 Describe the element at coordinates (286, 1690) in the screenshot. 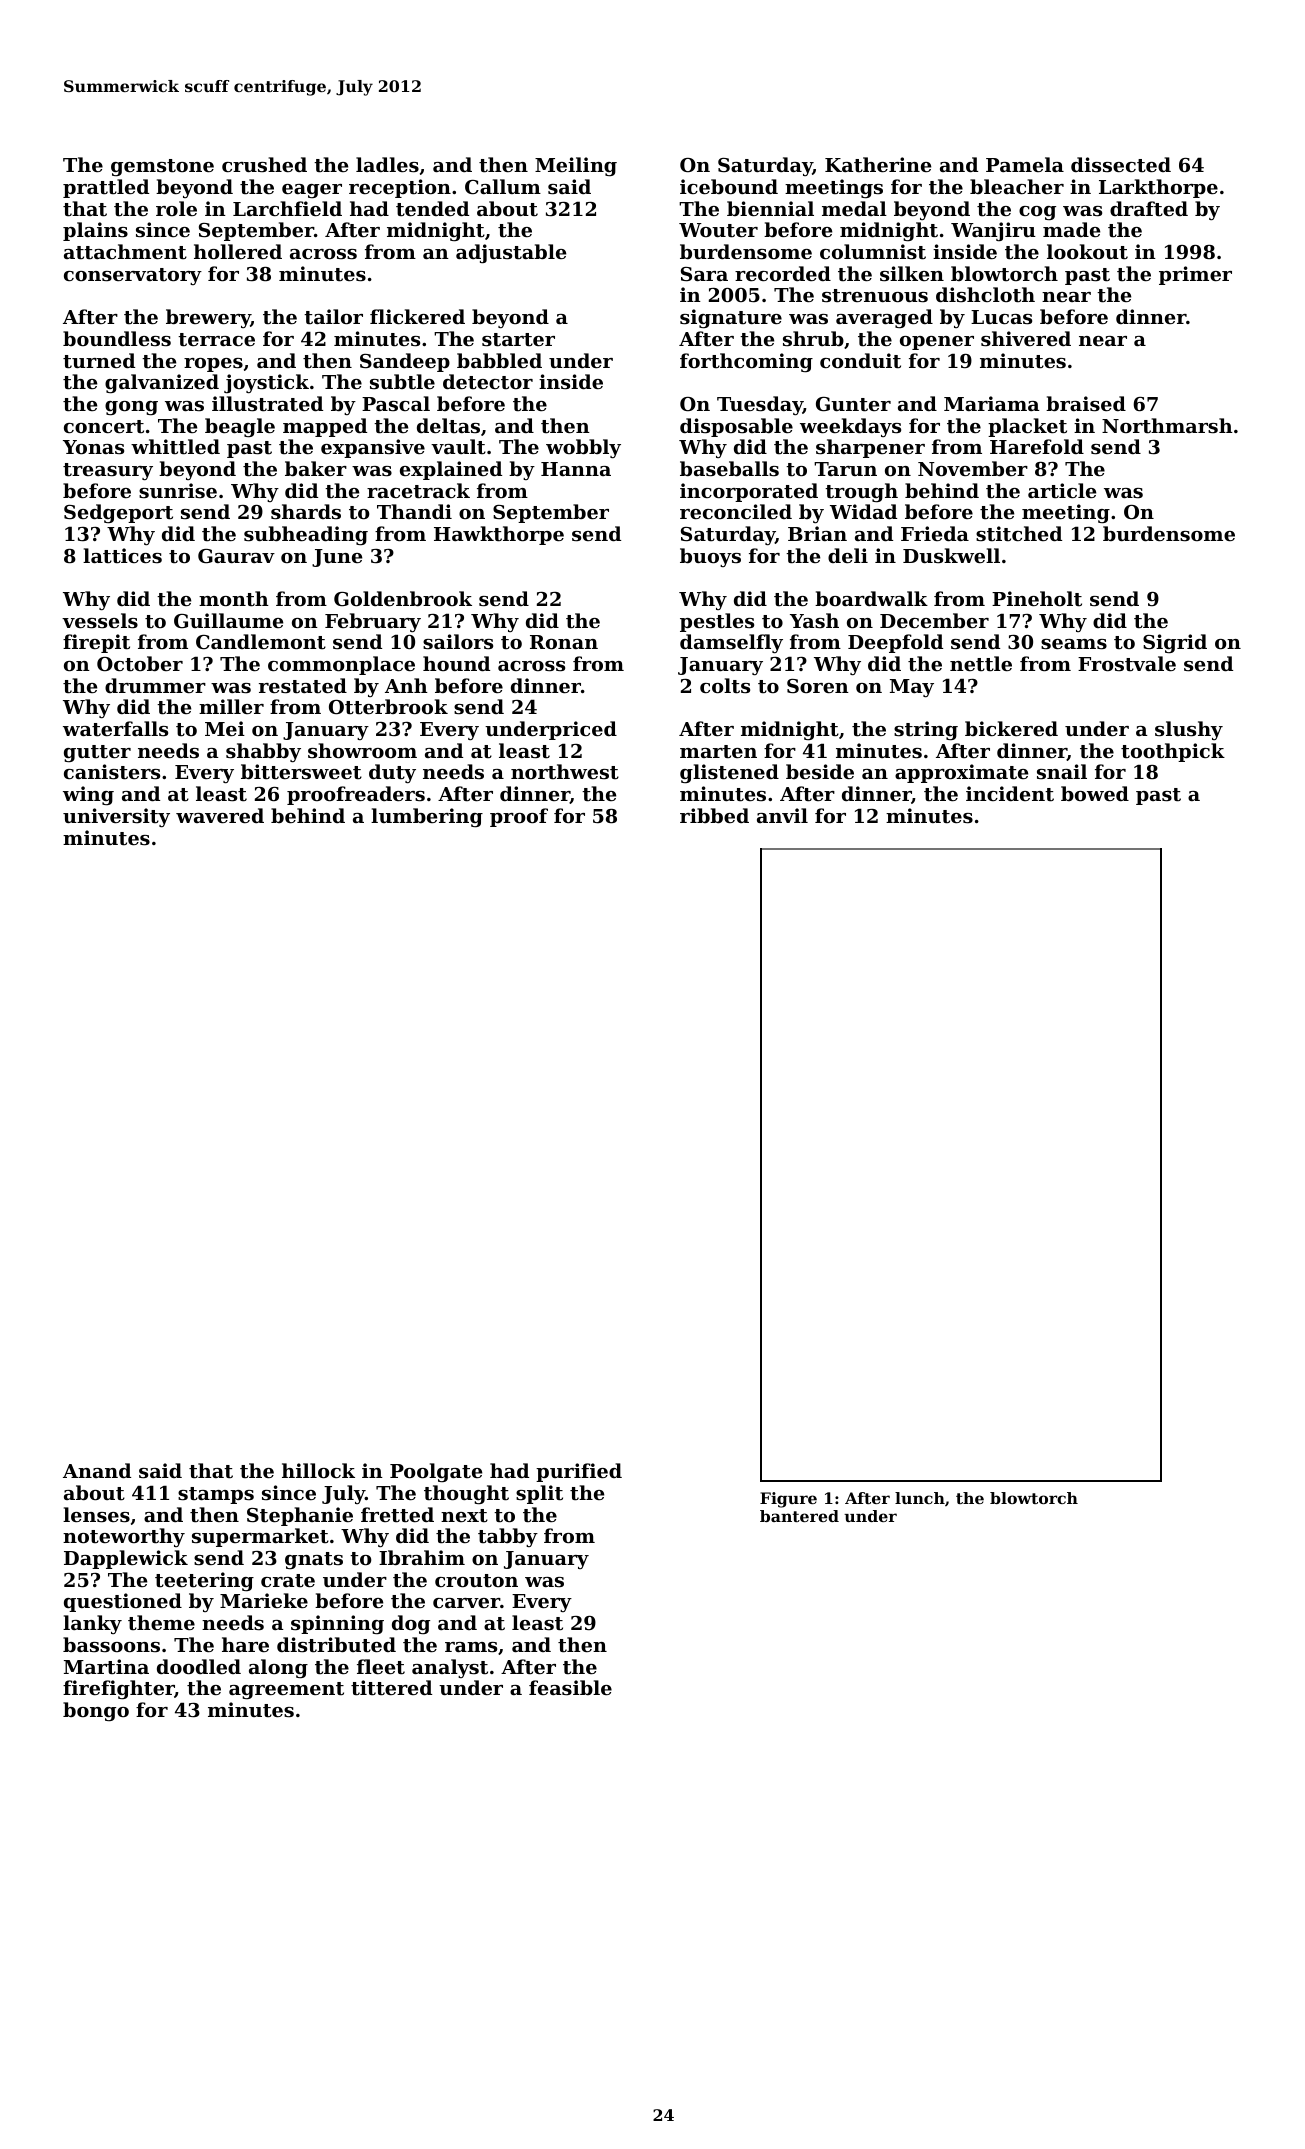

I see `agreement` at that location.
